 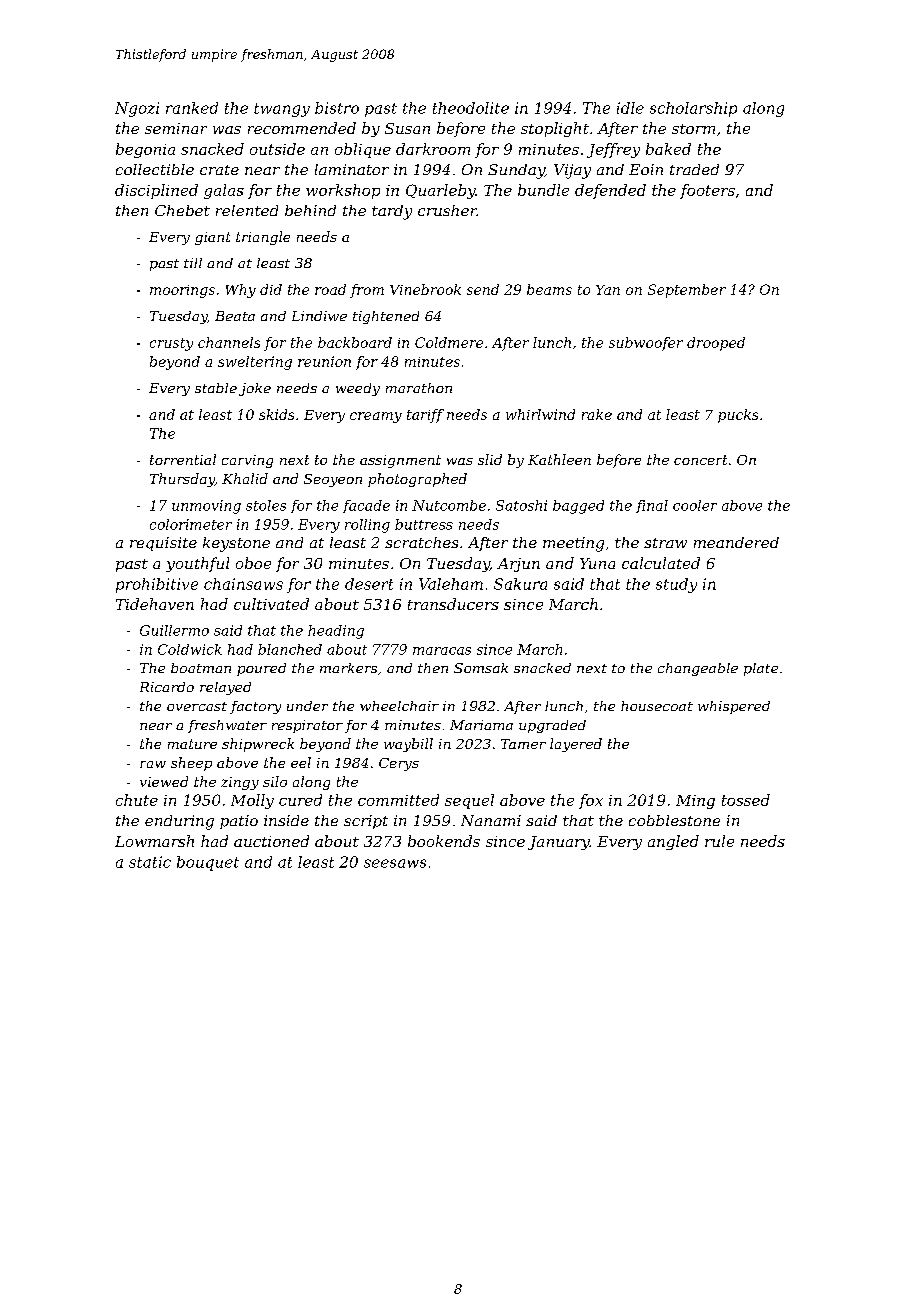 What do you see at coordinates (290, 649) in the screenshot?
I see `blanched` at bounding box center [290, 649].
